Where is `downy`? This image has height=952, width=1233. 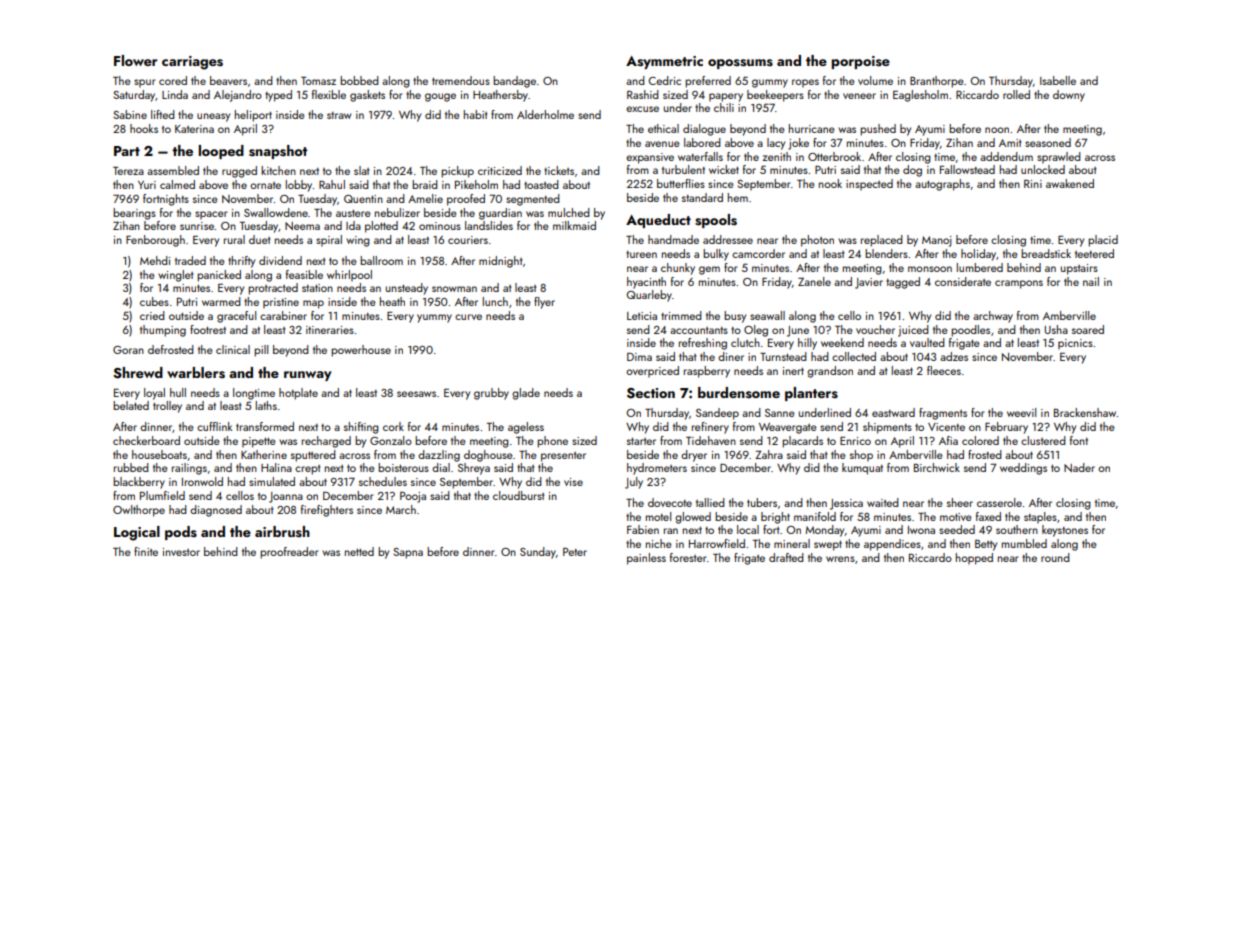
downy is located at coordinates (1069, 96).
